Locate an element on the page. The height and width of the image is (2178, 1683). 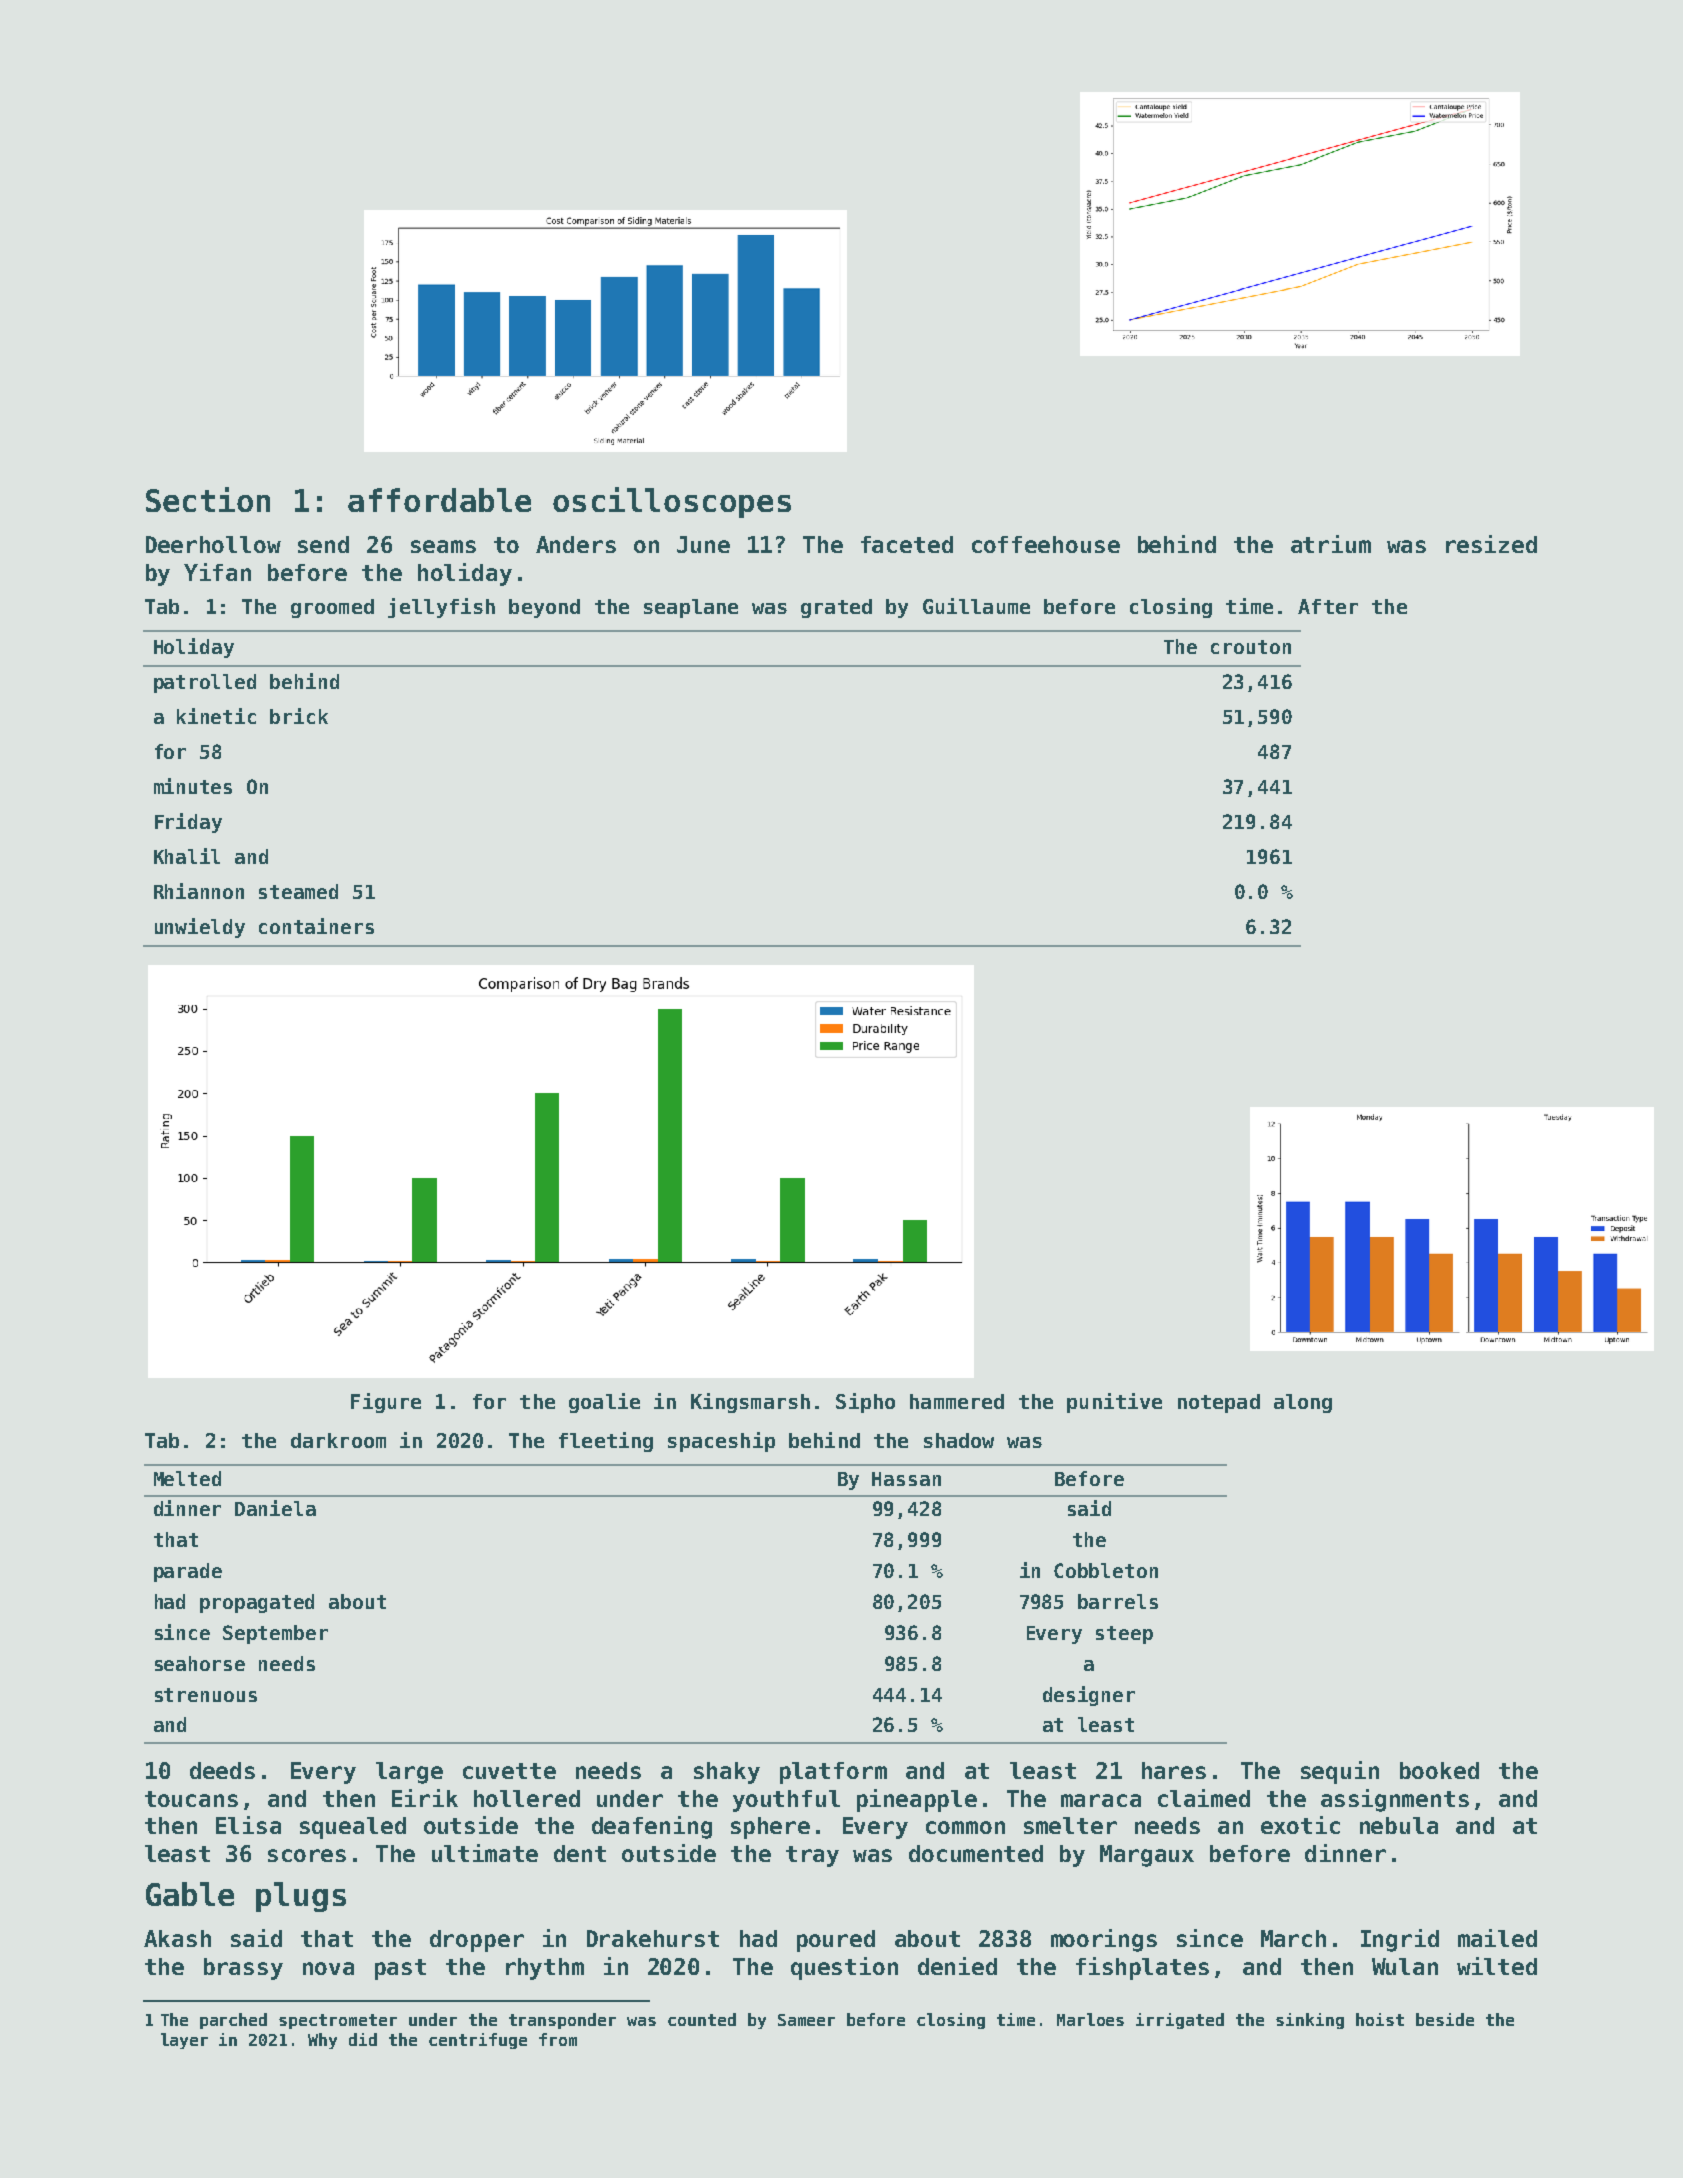
containers is located at coordinates (316, 926).
